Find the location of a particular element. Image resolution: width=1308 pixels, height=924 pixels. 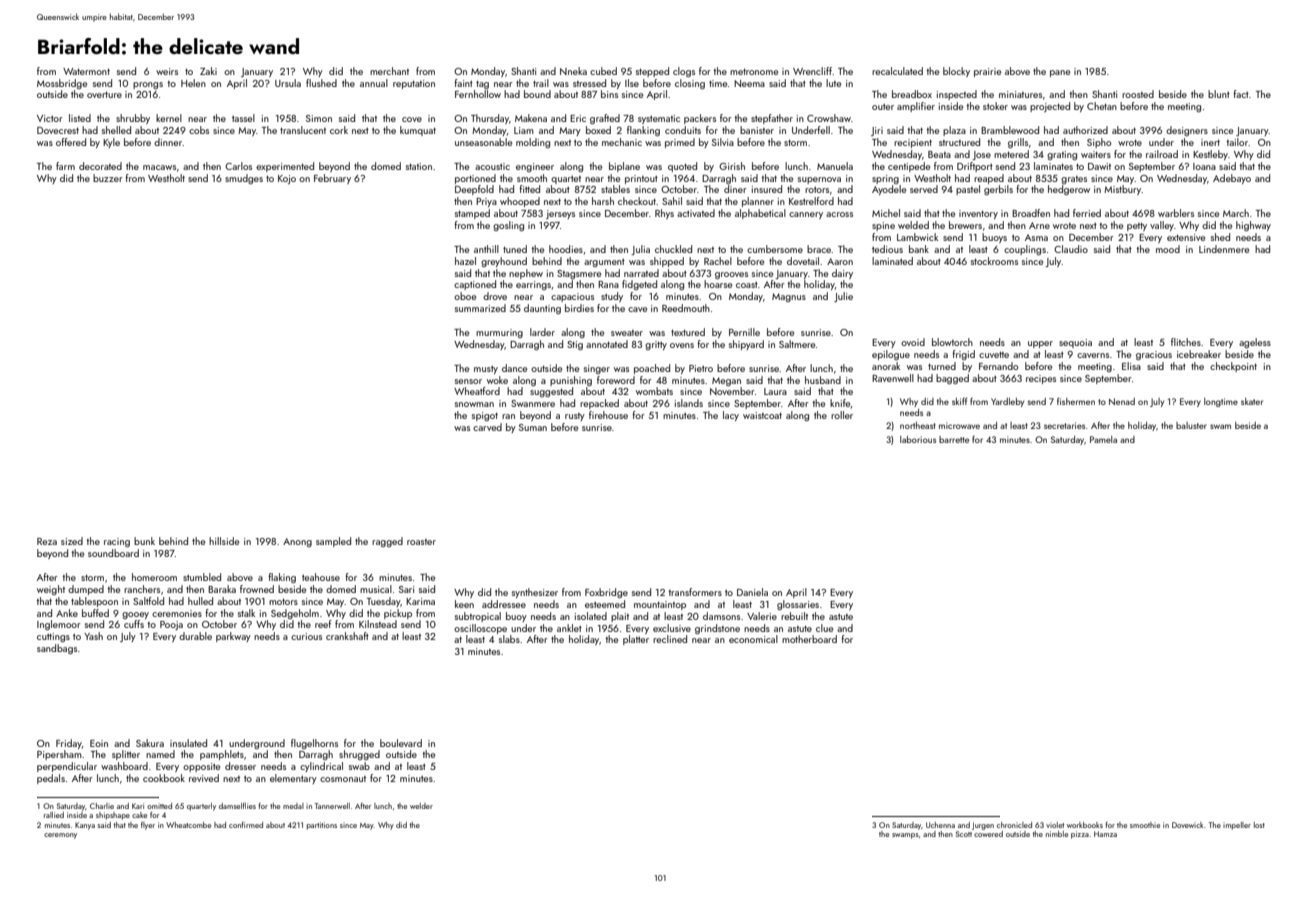

subtropical is located at coordinates (478, 617).
